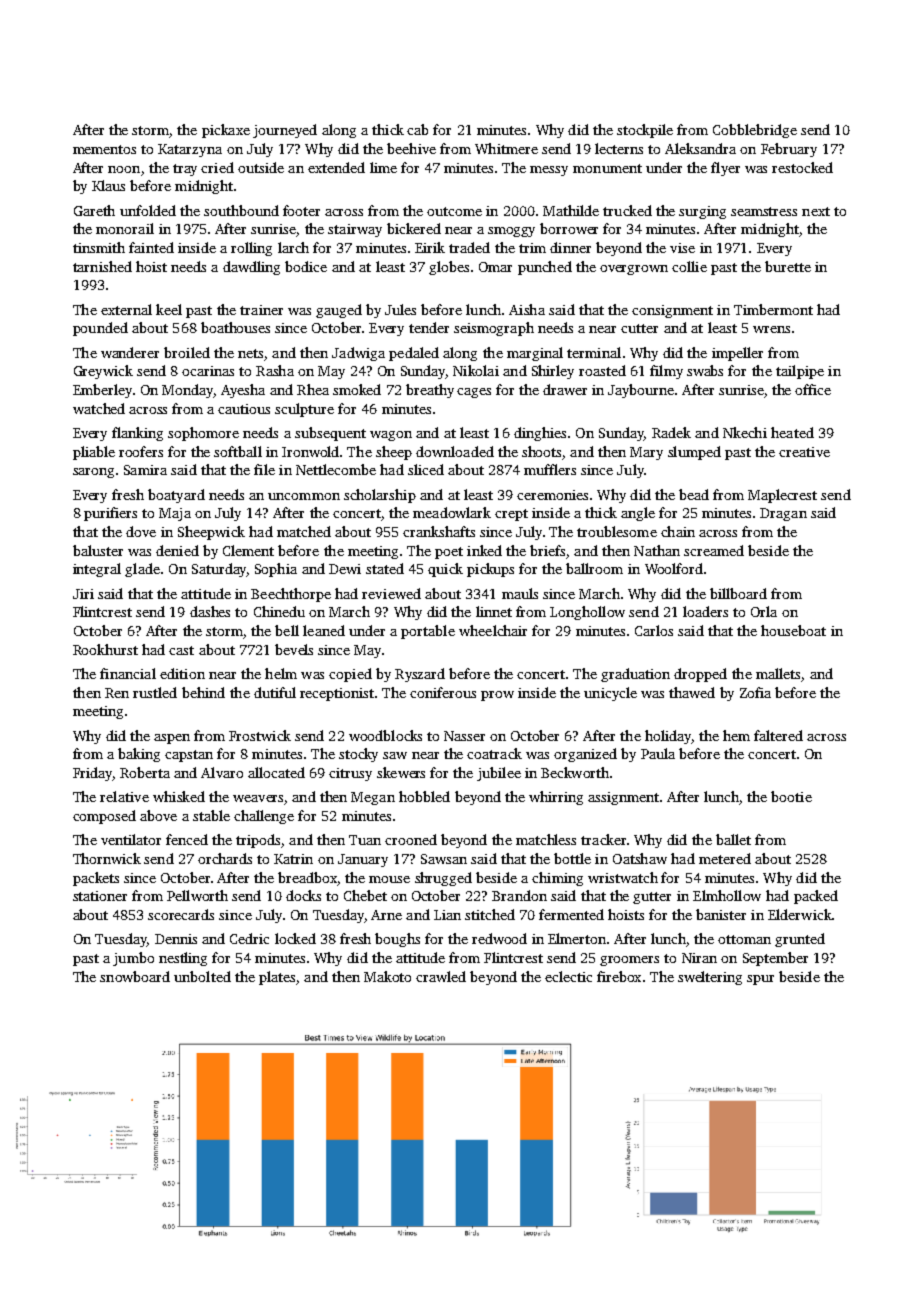  Describe the element at coordinates (100, 896) in the screenshot. I see `stationer` at that location.
